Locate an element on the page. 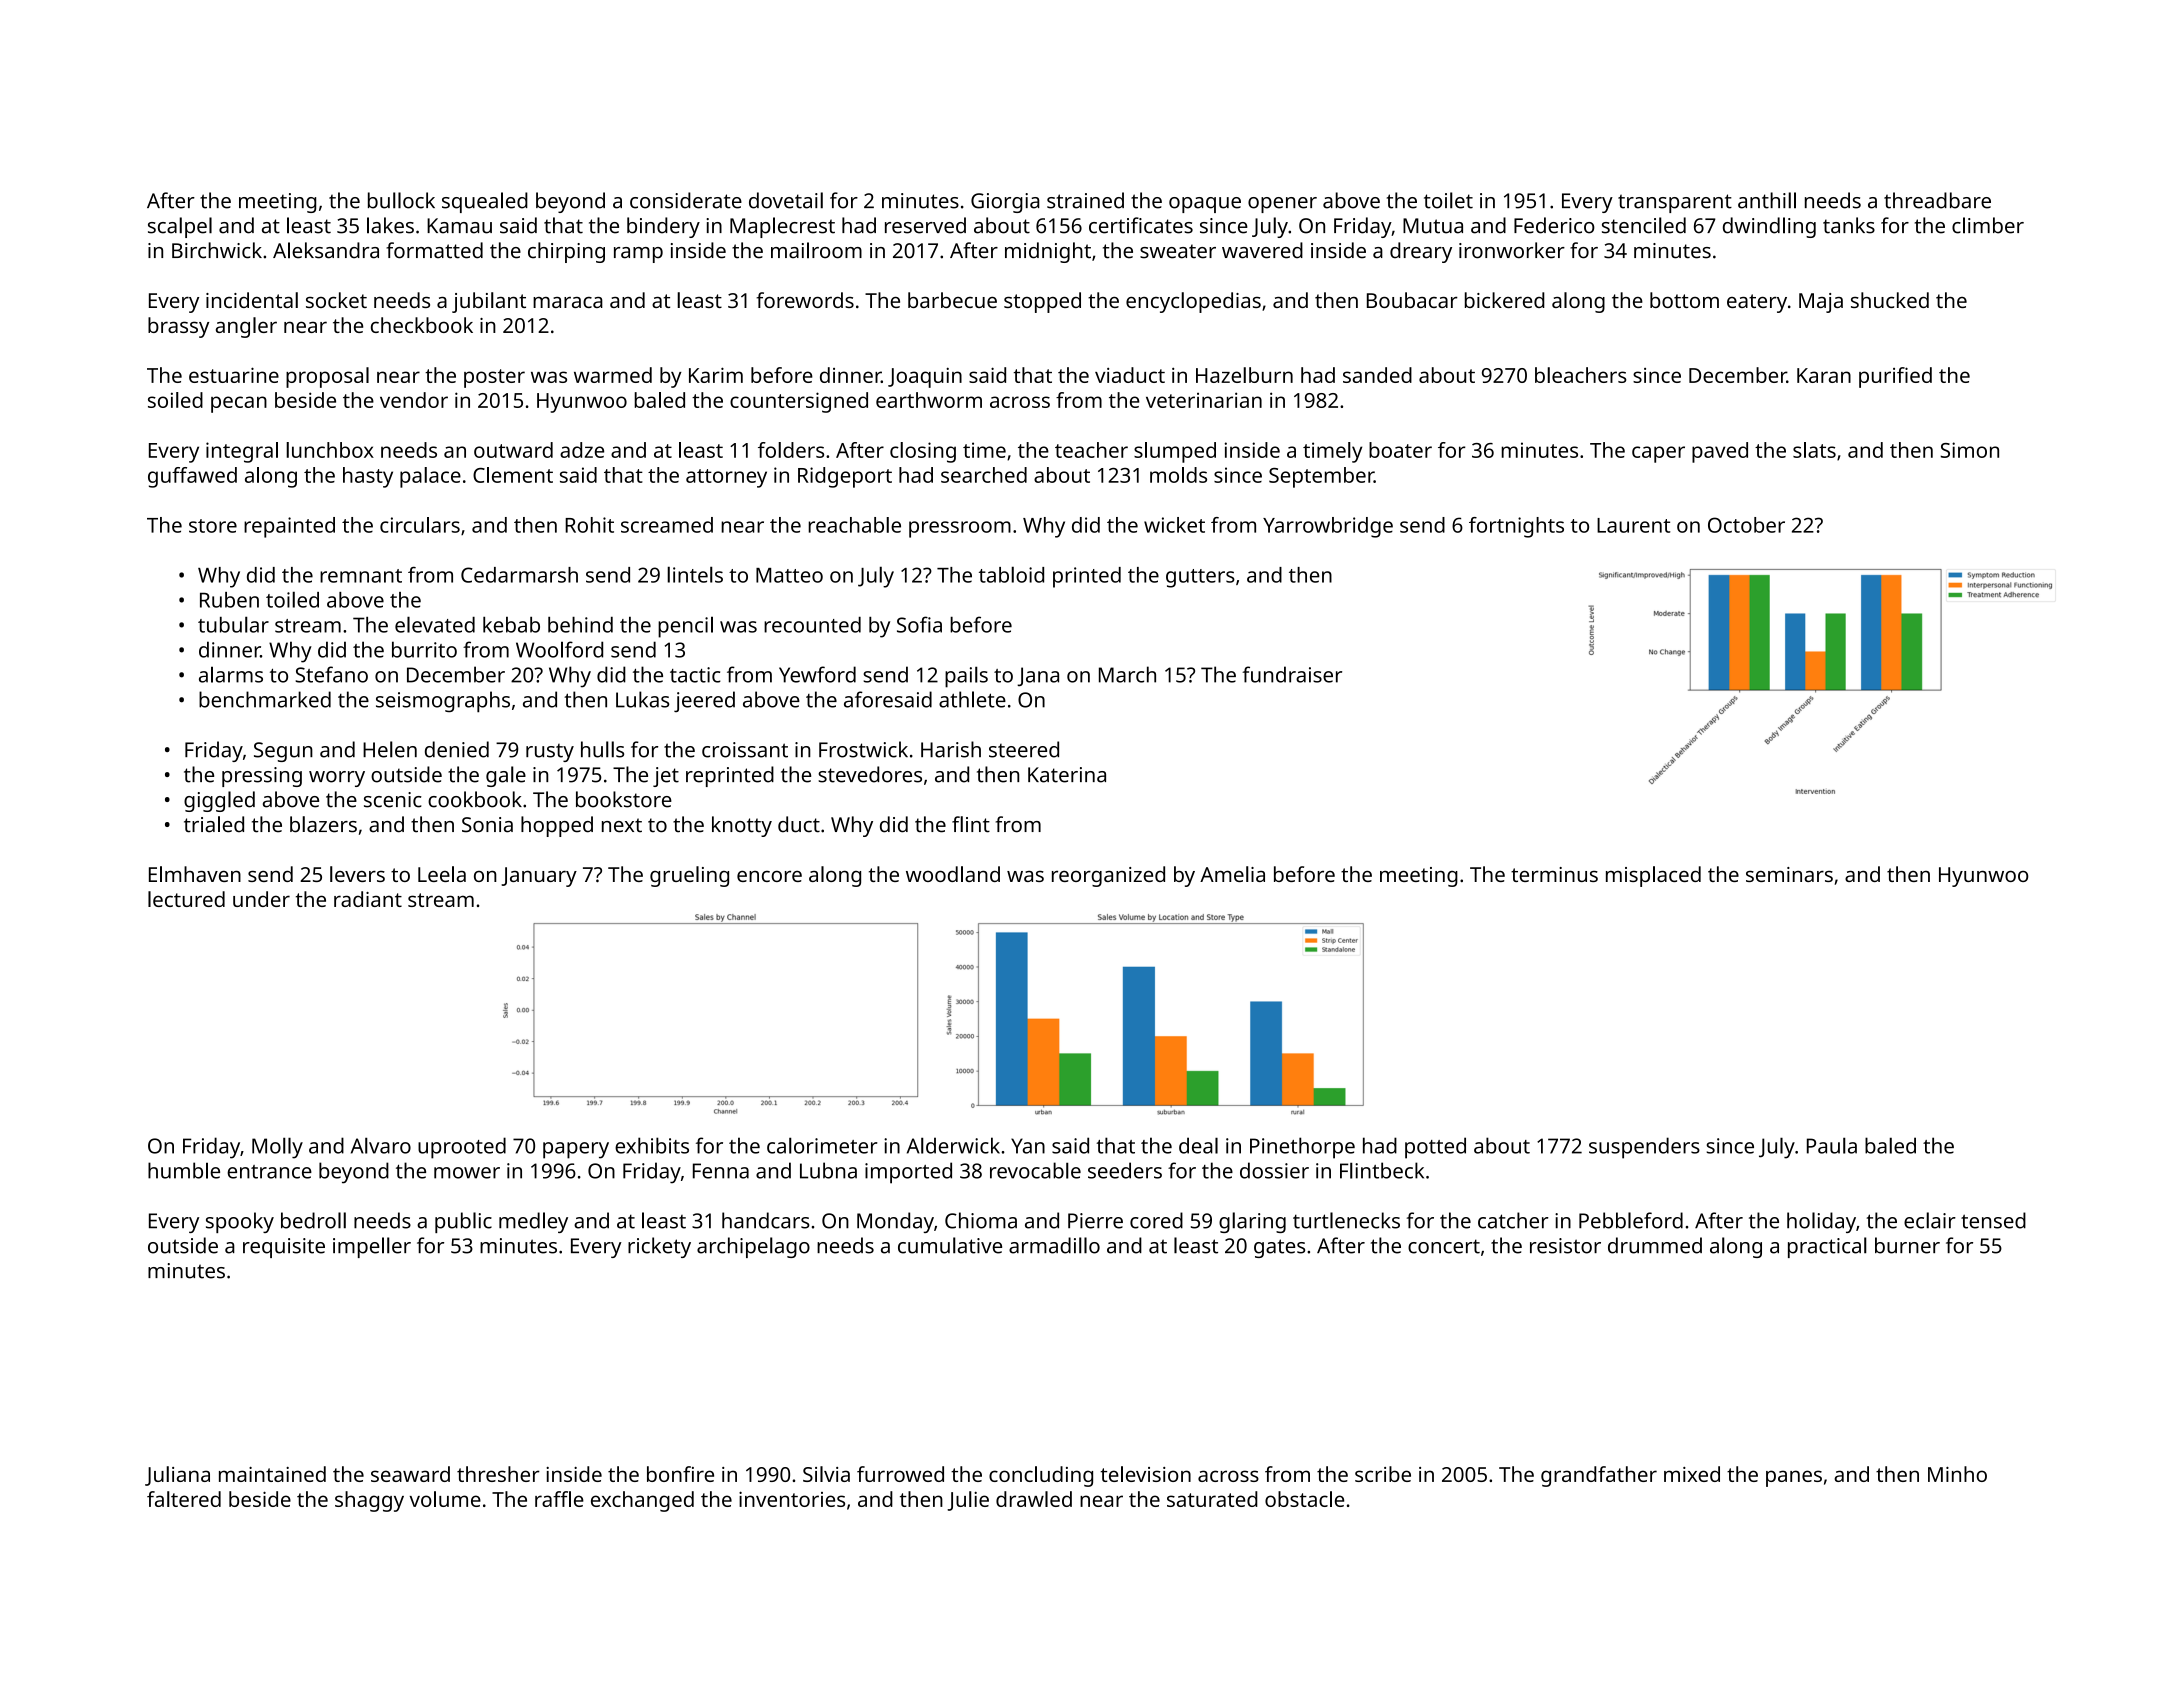 The height and width of the page is (1683, 2178). reorganized is located at coordinates (1108, 876).
